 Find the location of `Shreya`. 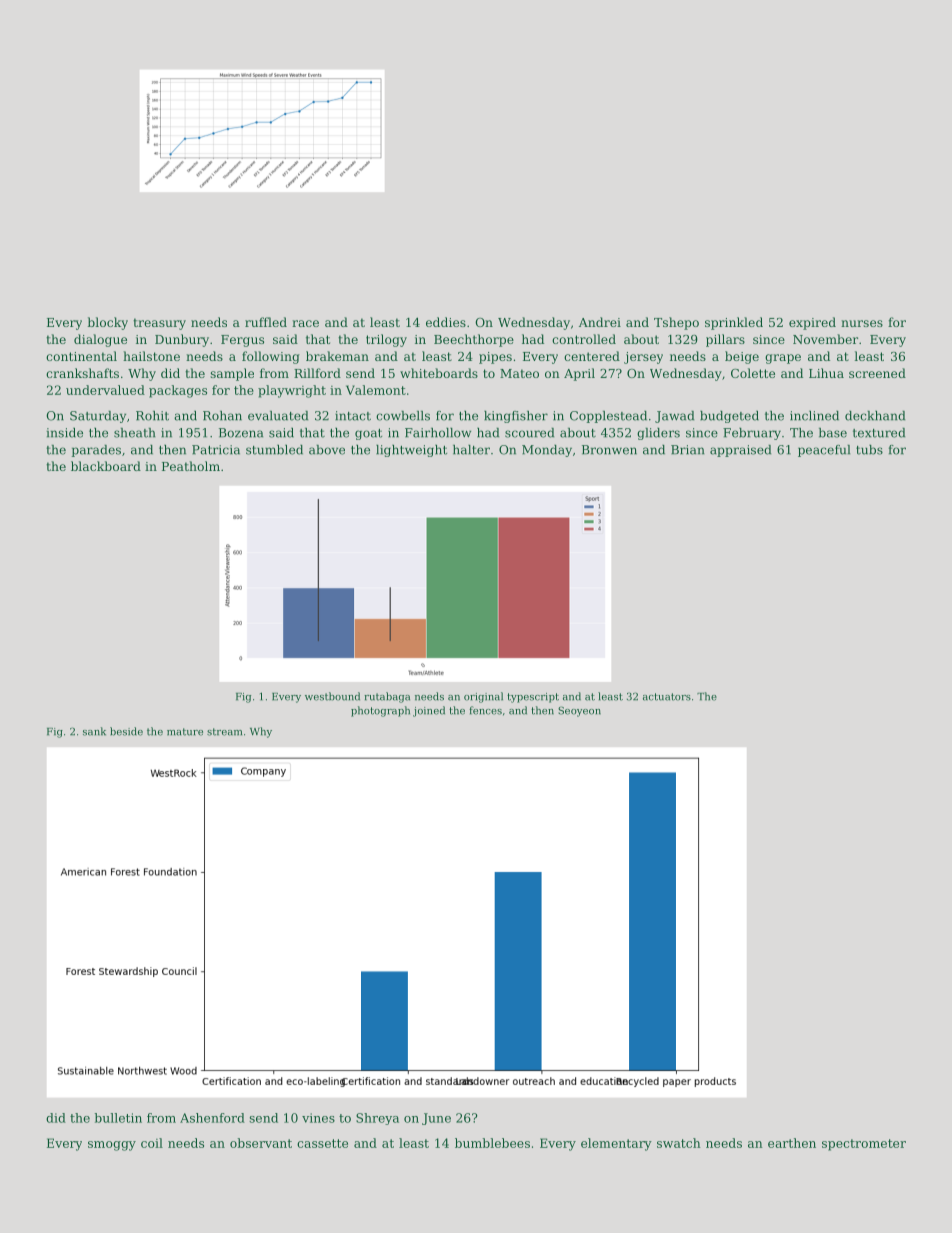

Shreya is located at coordinates (377, 1119).
